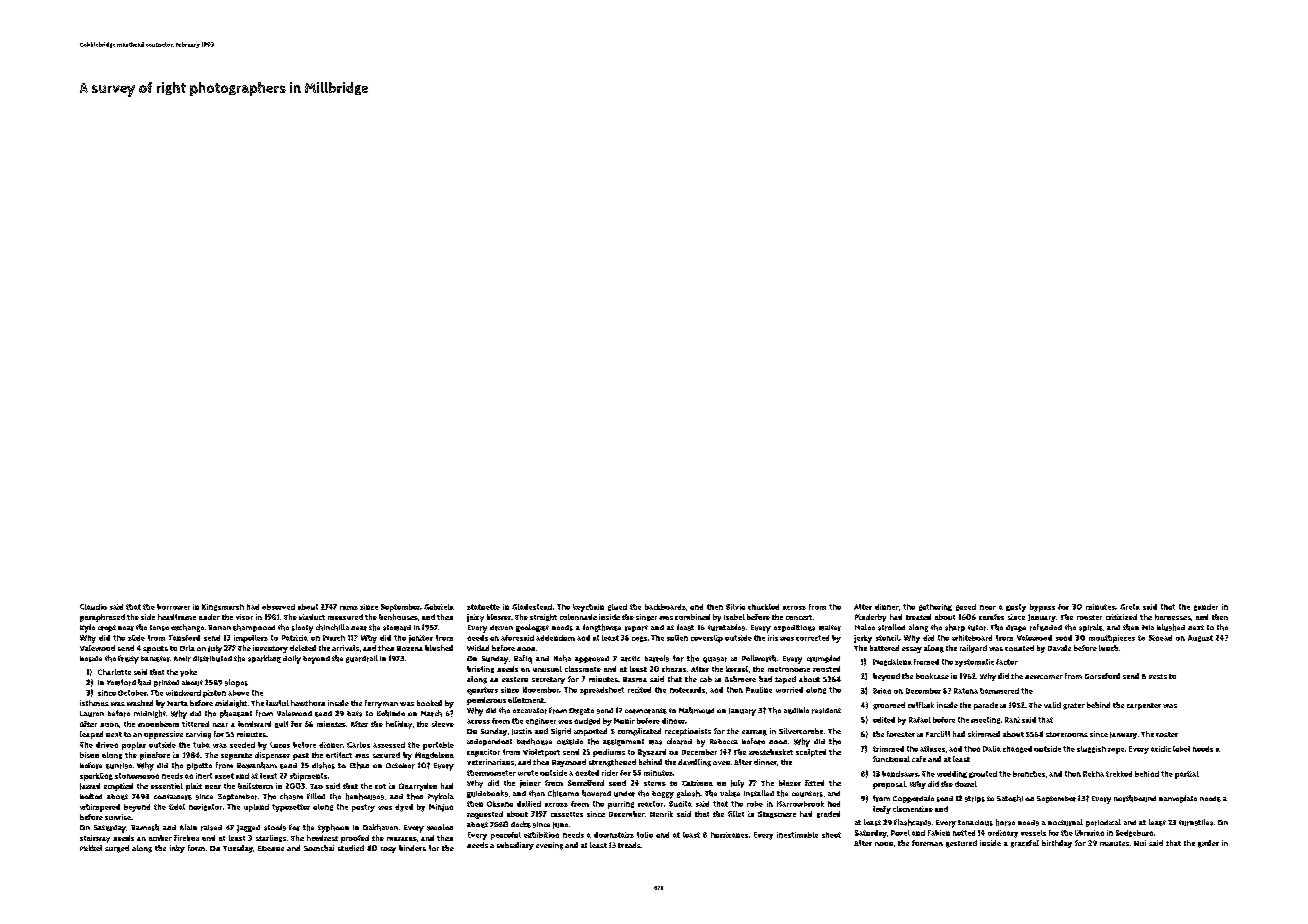 The height and width of the screenshot is (924, 1308). Describe the element at coordinates (362, 659) in the screenshot. I see `guardrail` at that location.
